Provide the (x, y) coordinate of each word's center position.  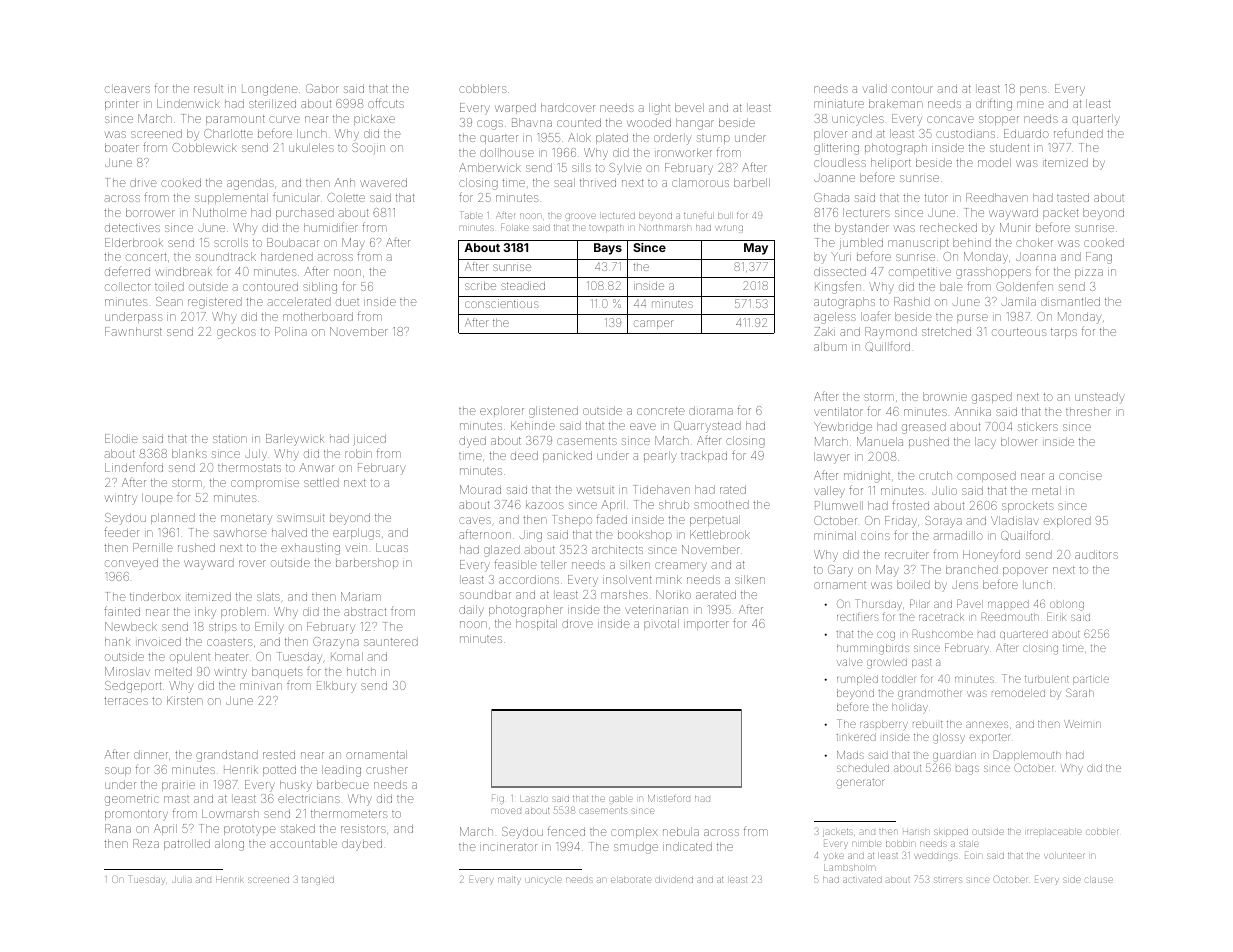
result (208, 89)
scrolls (231, 242)
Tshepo (573, 520)
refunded (1078, 133)
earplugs (356, 534)
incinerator (508, 847)
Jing (531, 536)
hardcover (568, 107)
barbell (752, 182)
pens (1033, 90)
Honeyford (991, 555)
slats (268, 596)
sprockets (1028, 506)
